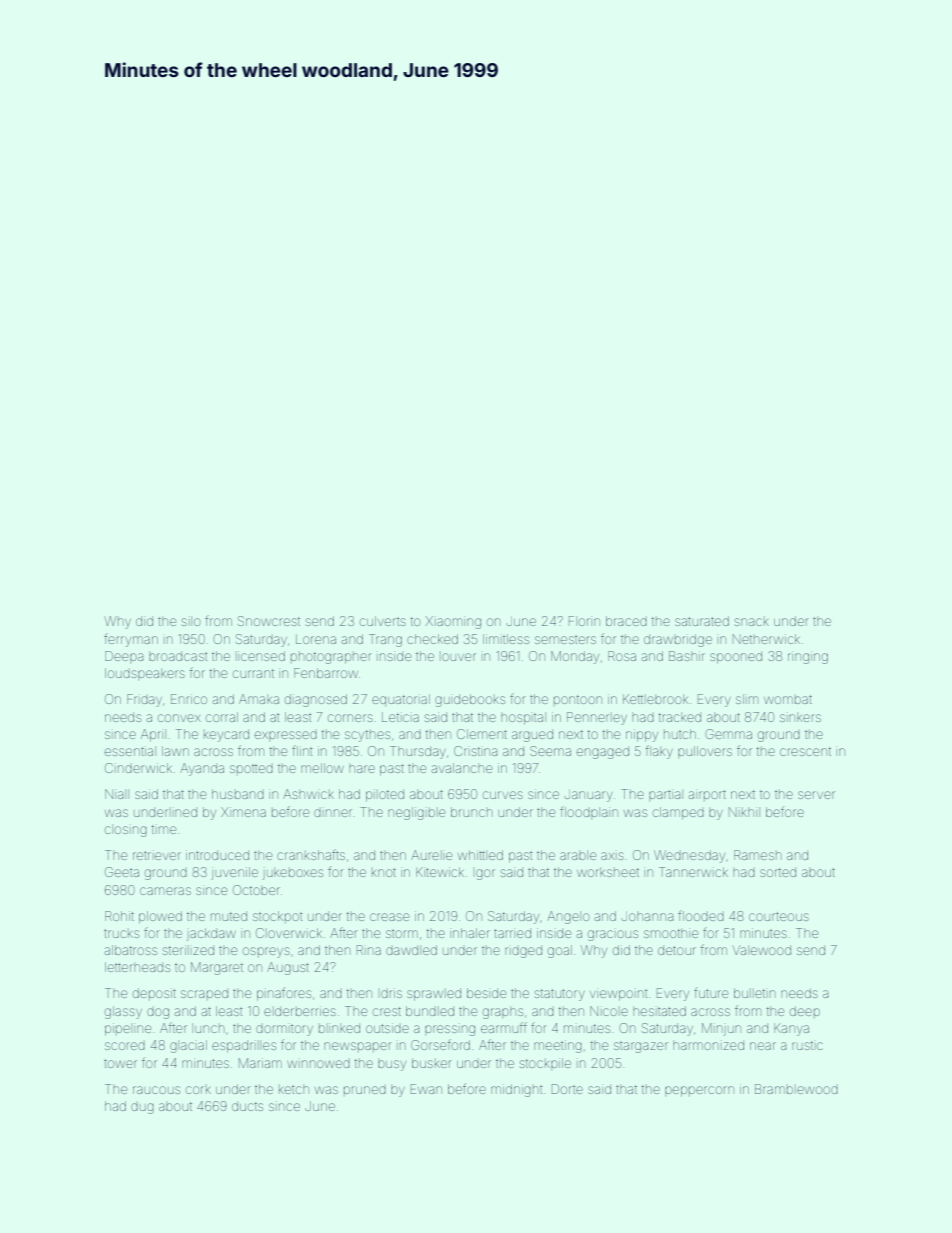  Describe the element at coordinates (482, 734) in the page. I see `Clement` at that location.
